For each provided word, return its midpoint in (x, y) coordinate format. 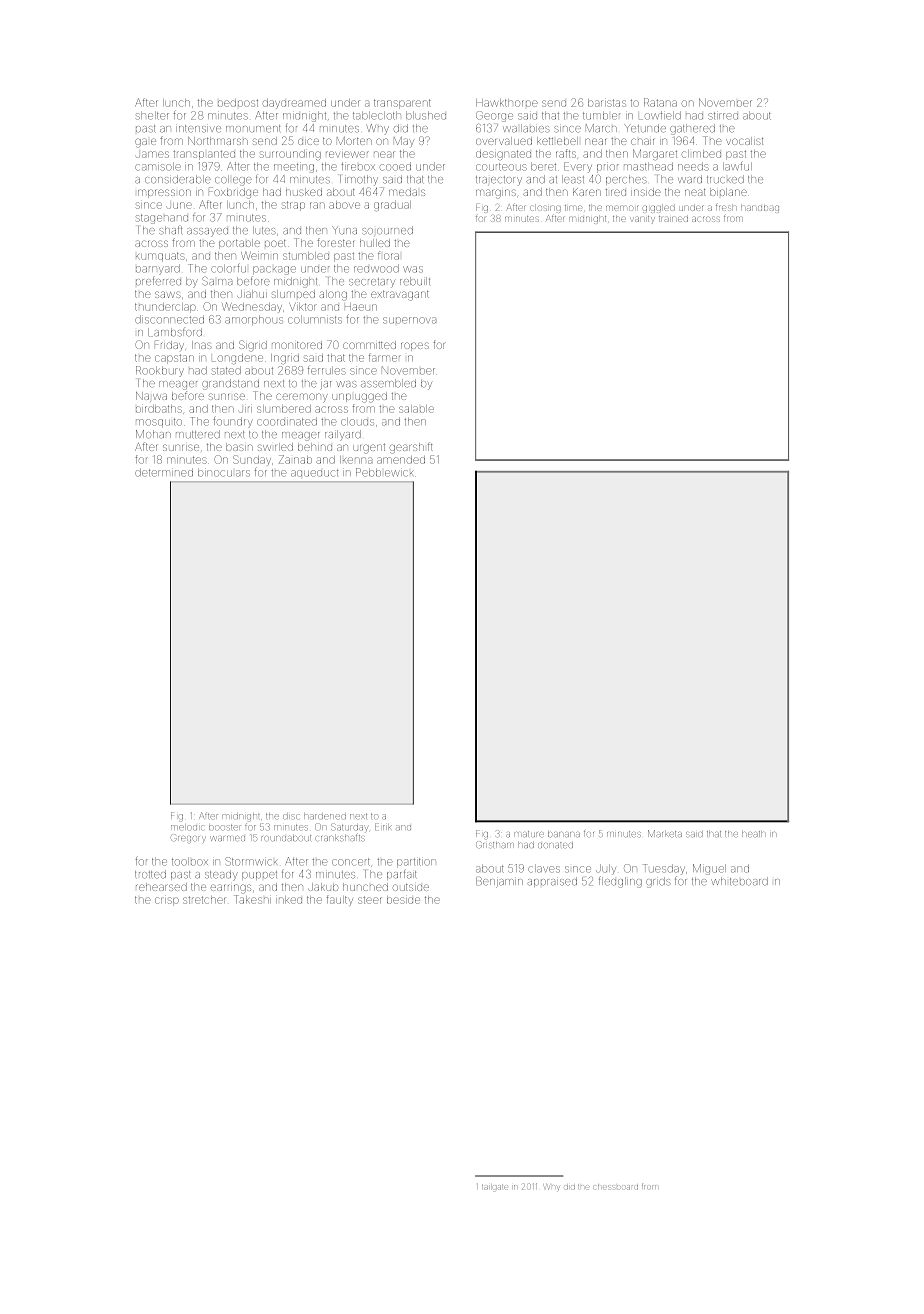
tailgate (495, 1187)
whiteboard (739, 881)
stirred (723, 116)
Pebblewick (385, 472)
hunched (365, 887)
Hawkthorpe (506, 103)
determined (164, 472)
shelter (152, 116)
